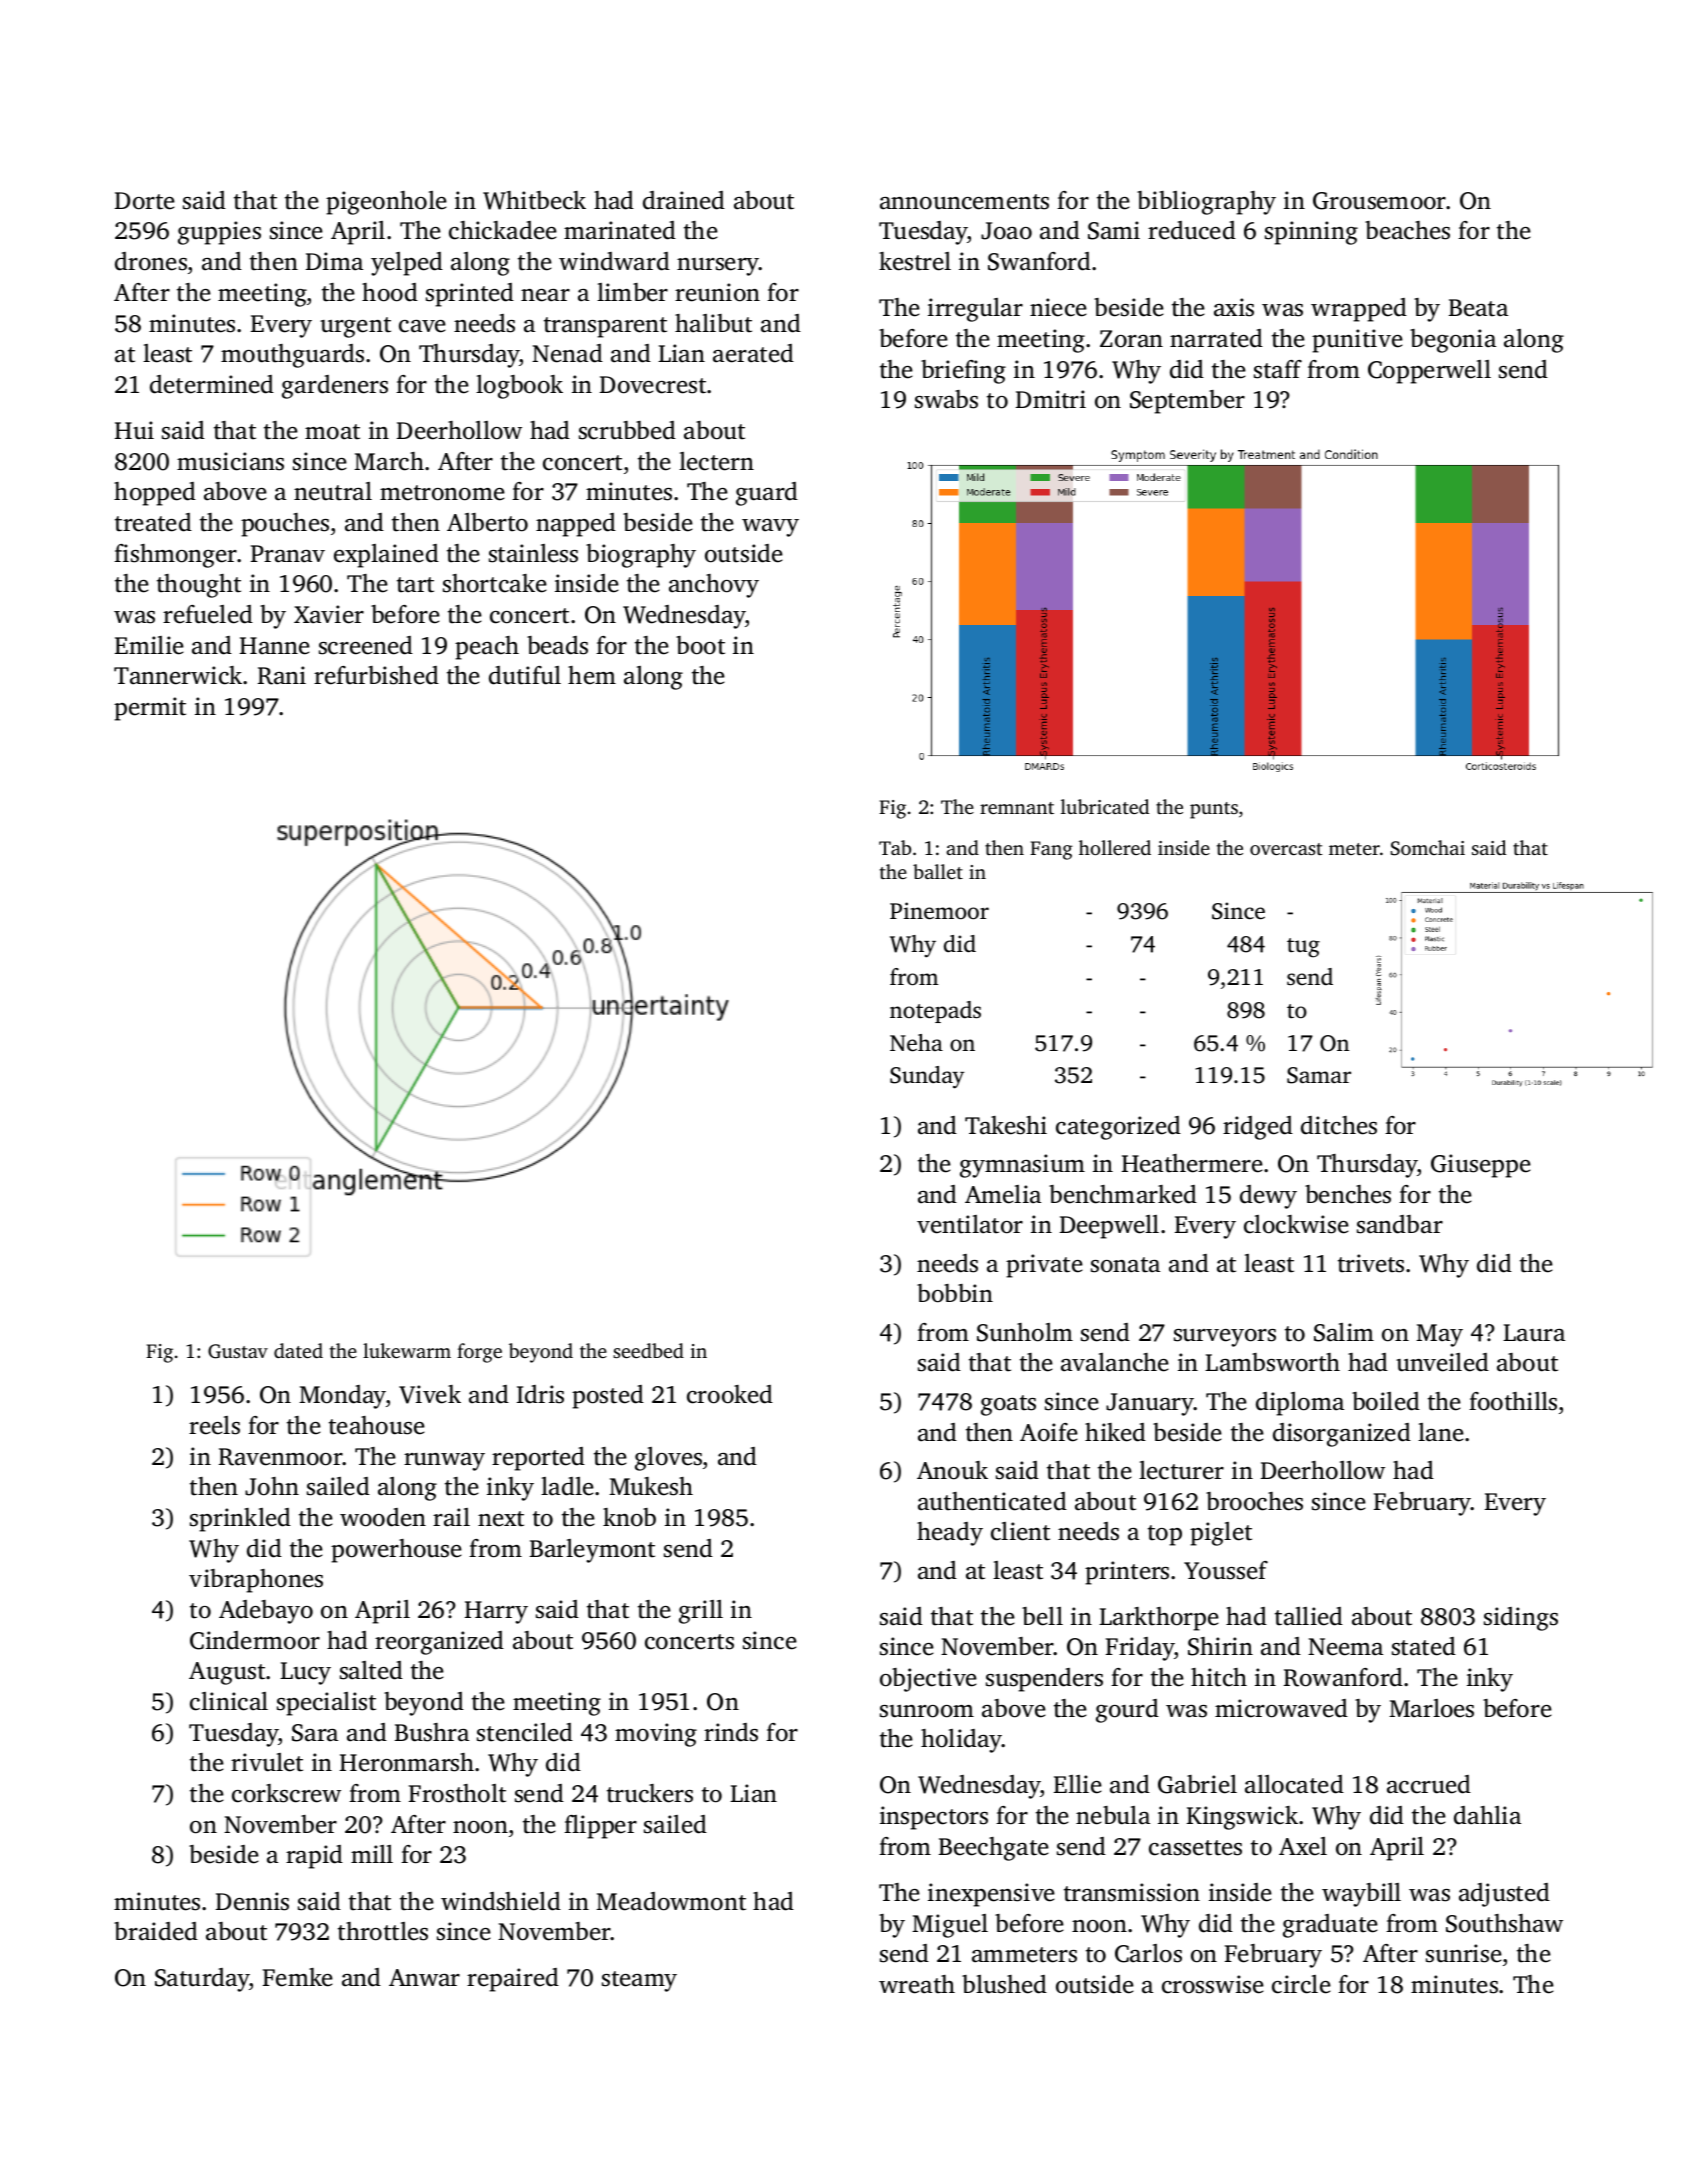 The image size is (1683, 2178). I want to click on rinds, so click(731, 1732).
